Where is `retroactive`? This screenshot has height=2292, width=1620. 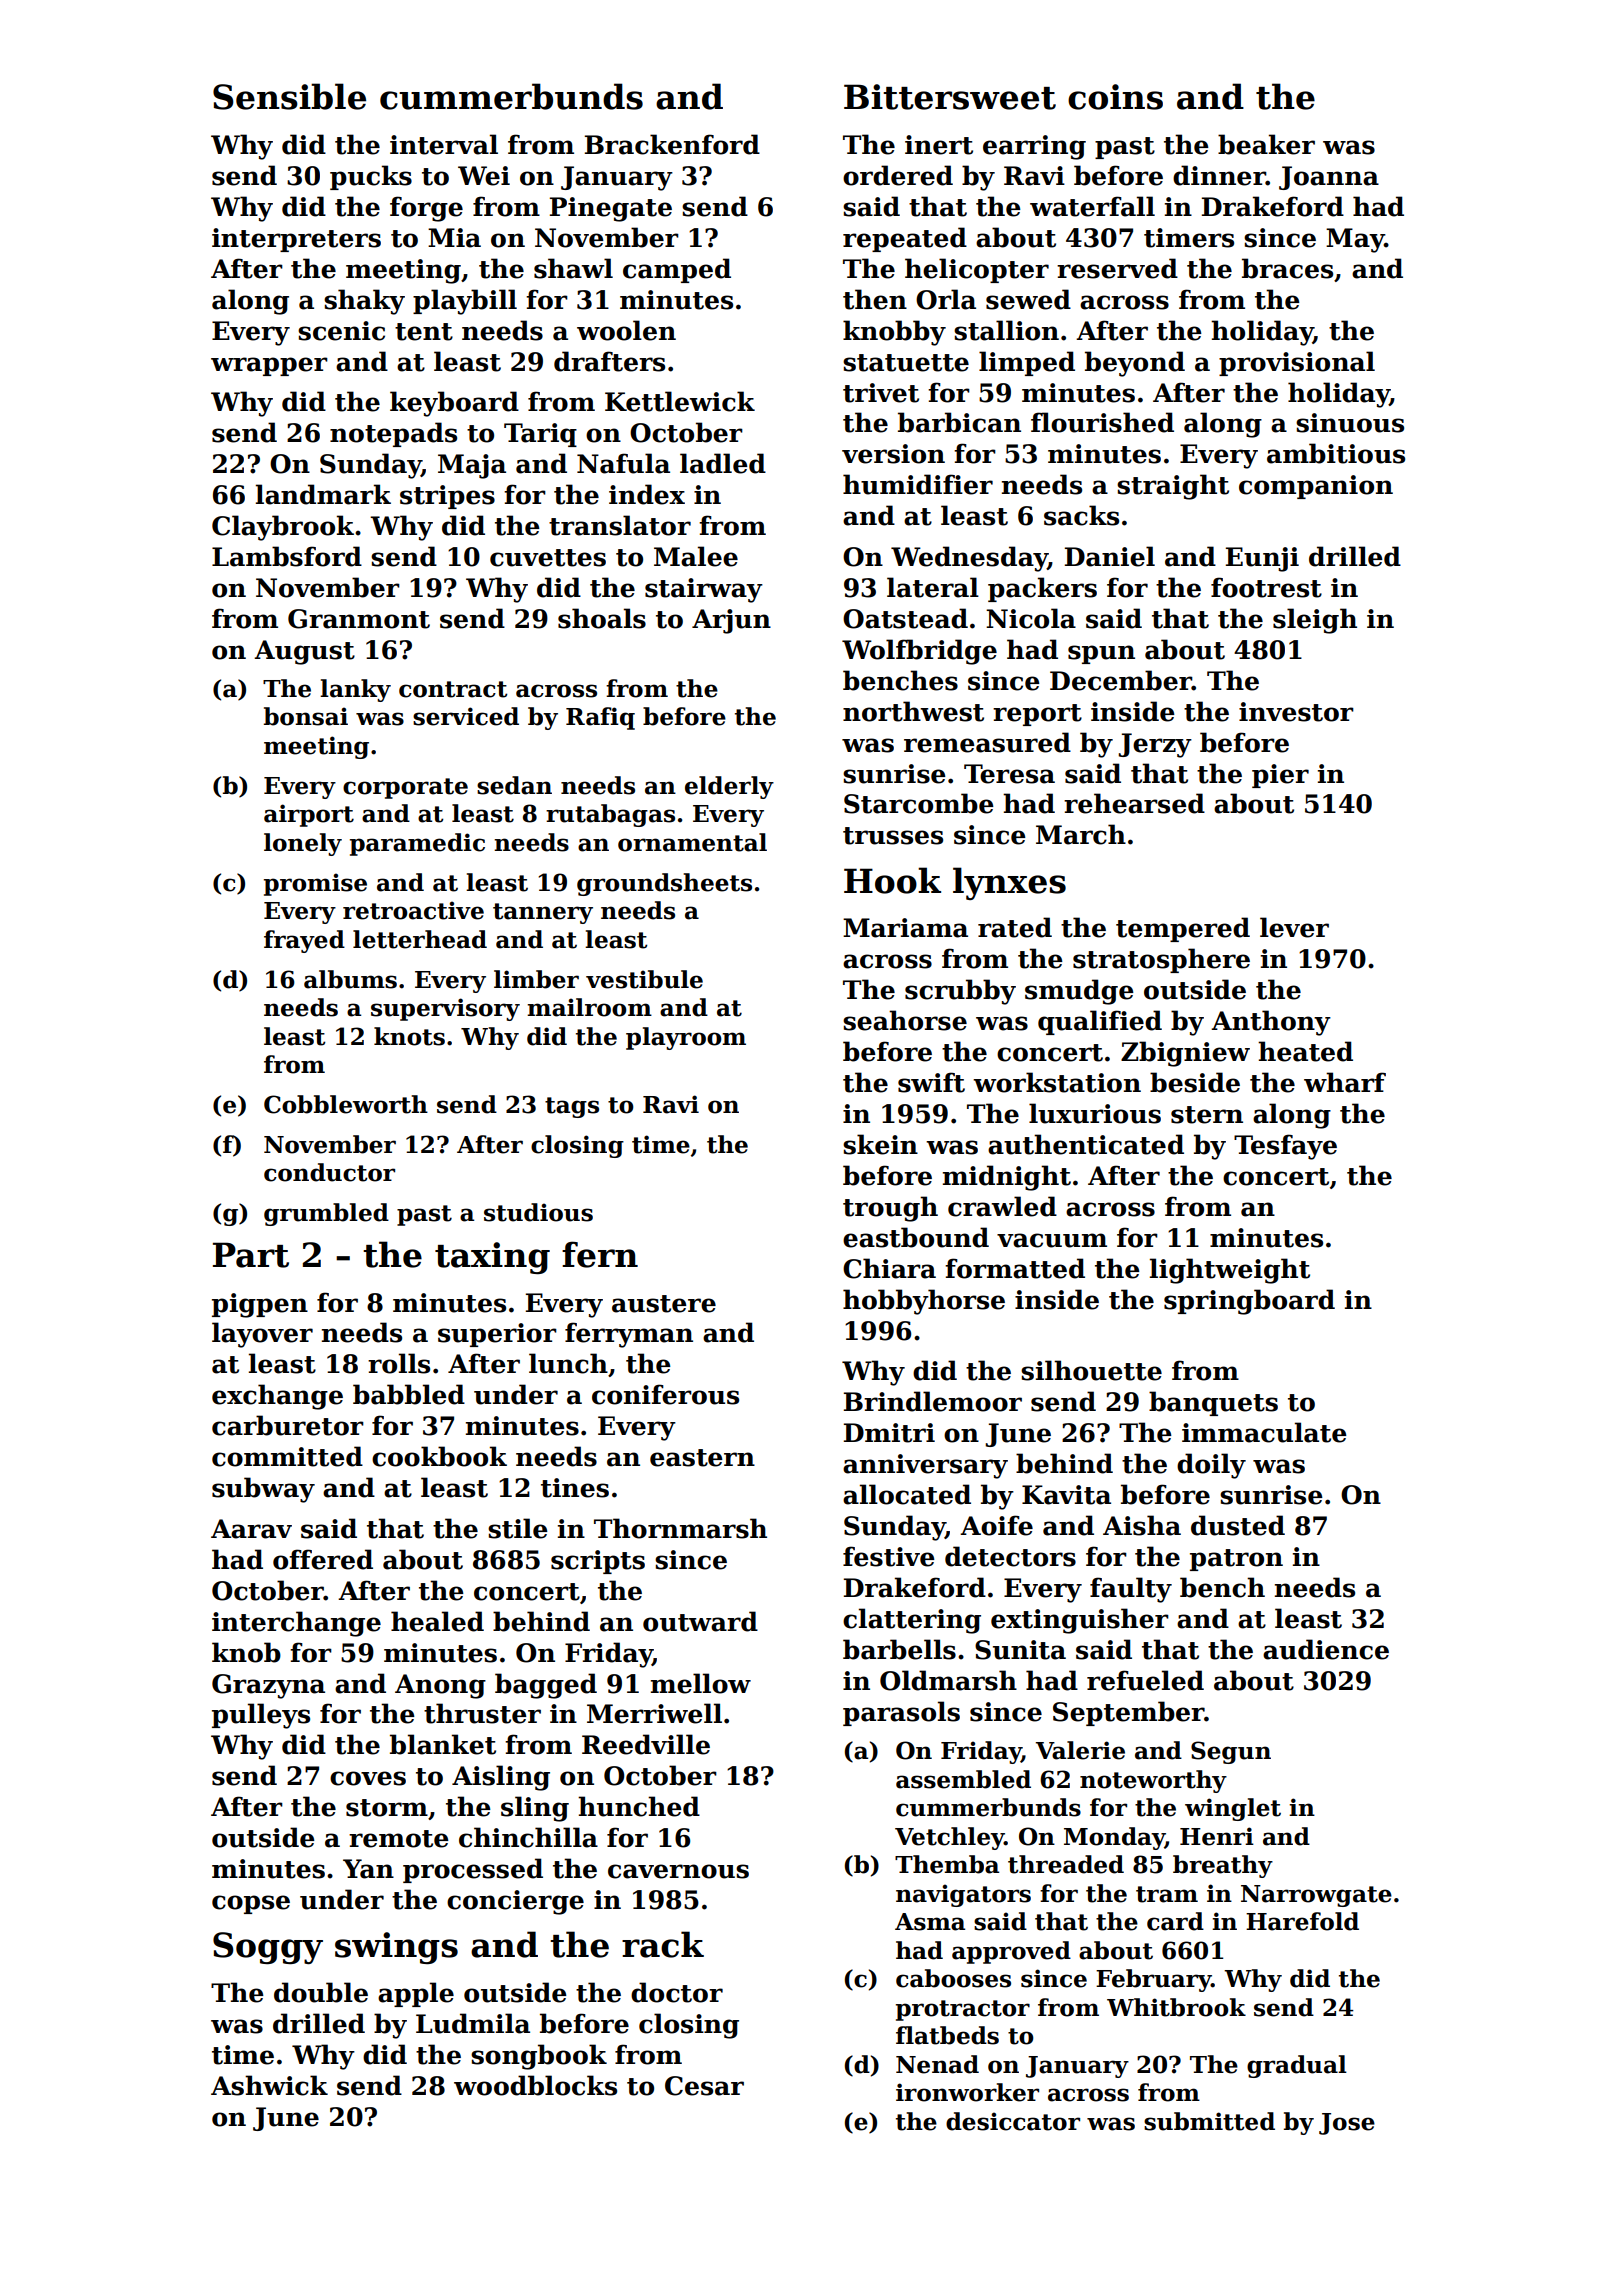
retroactive is located at coordinates (413, 910).
